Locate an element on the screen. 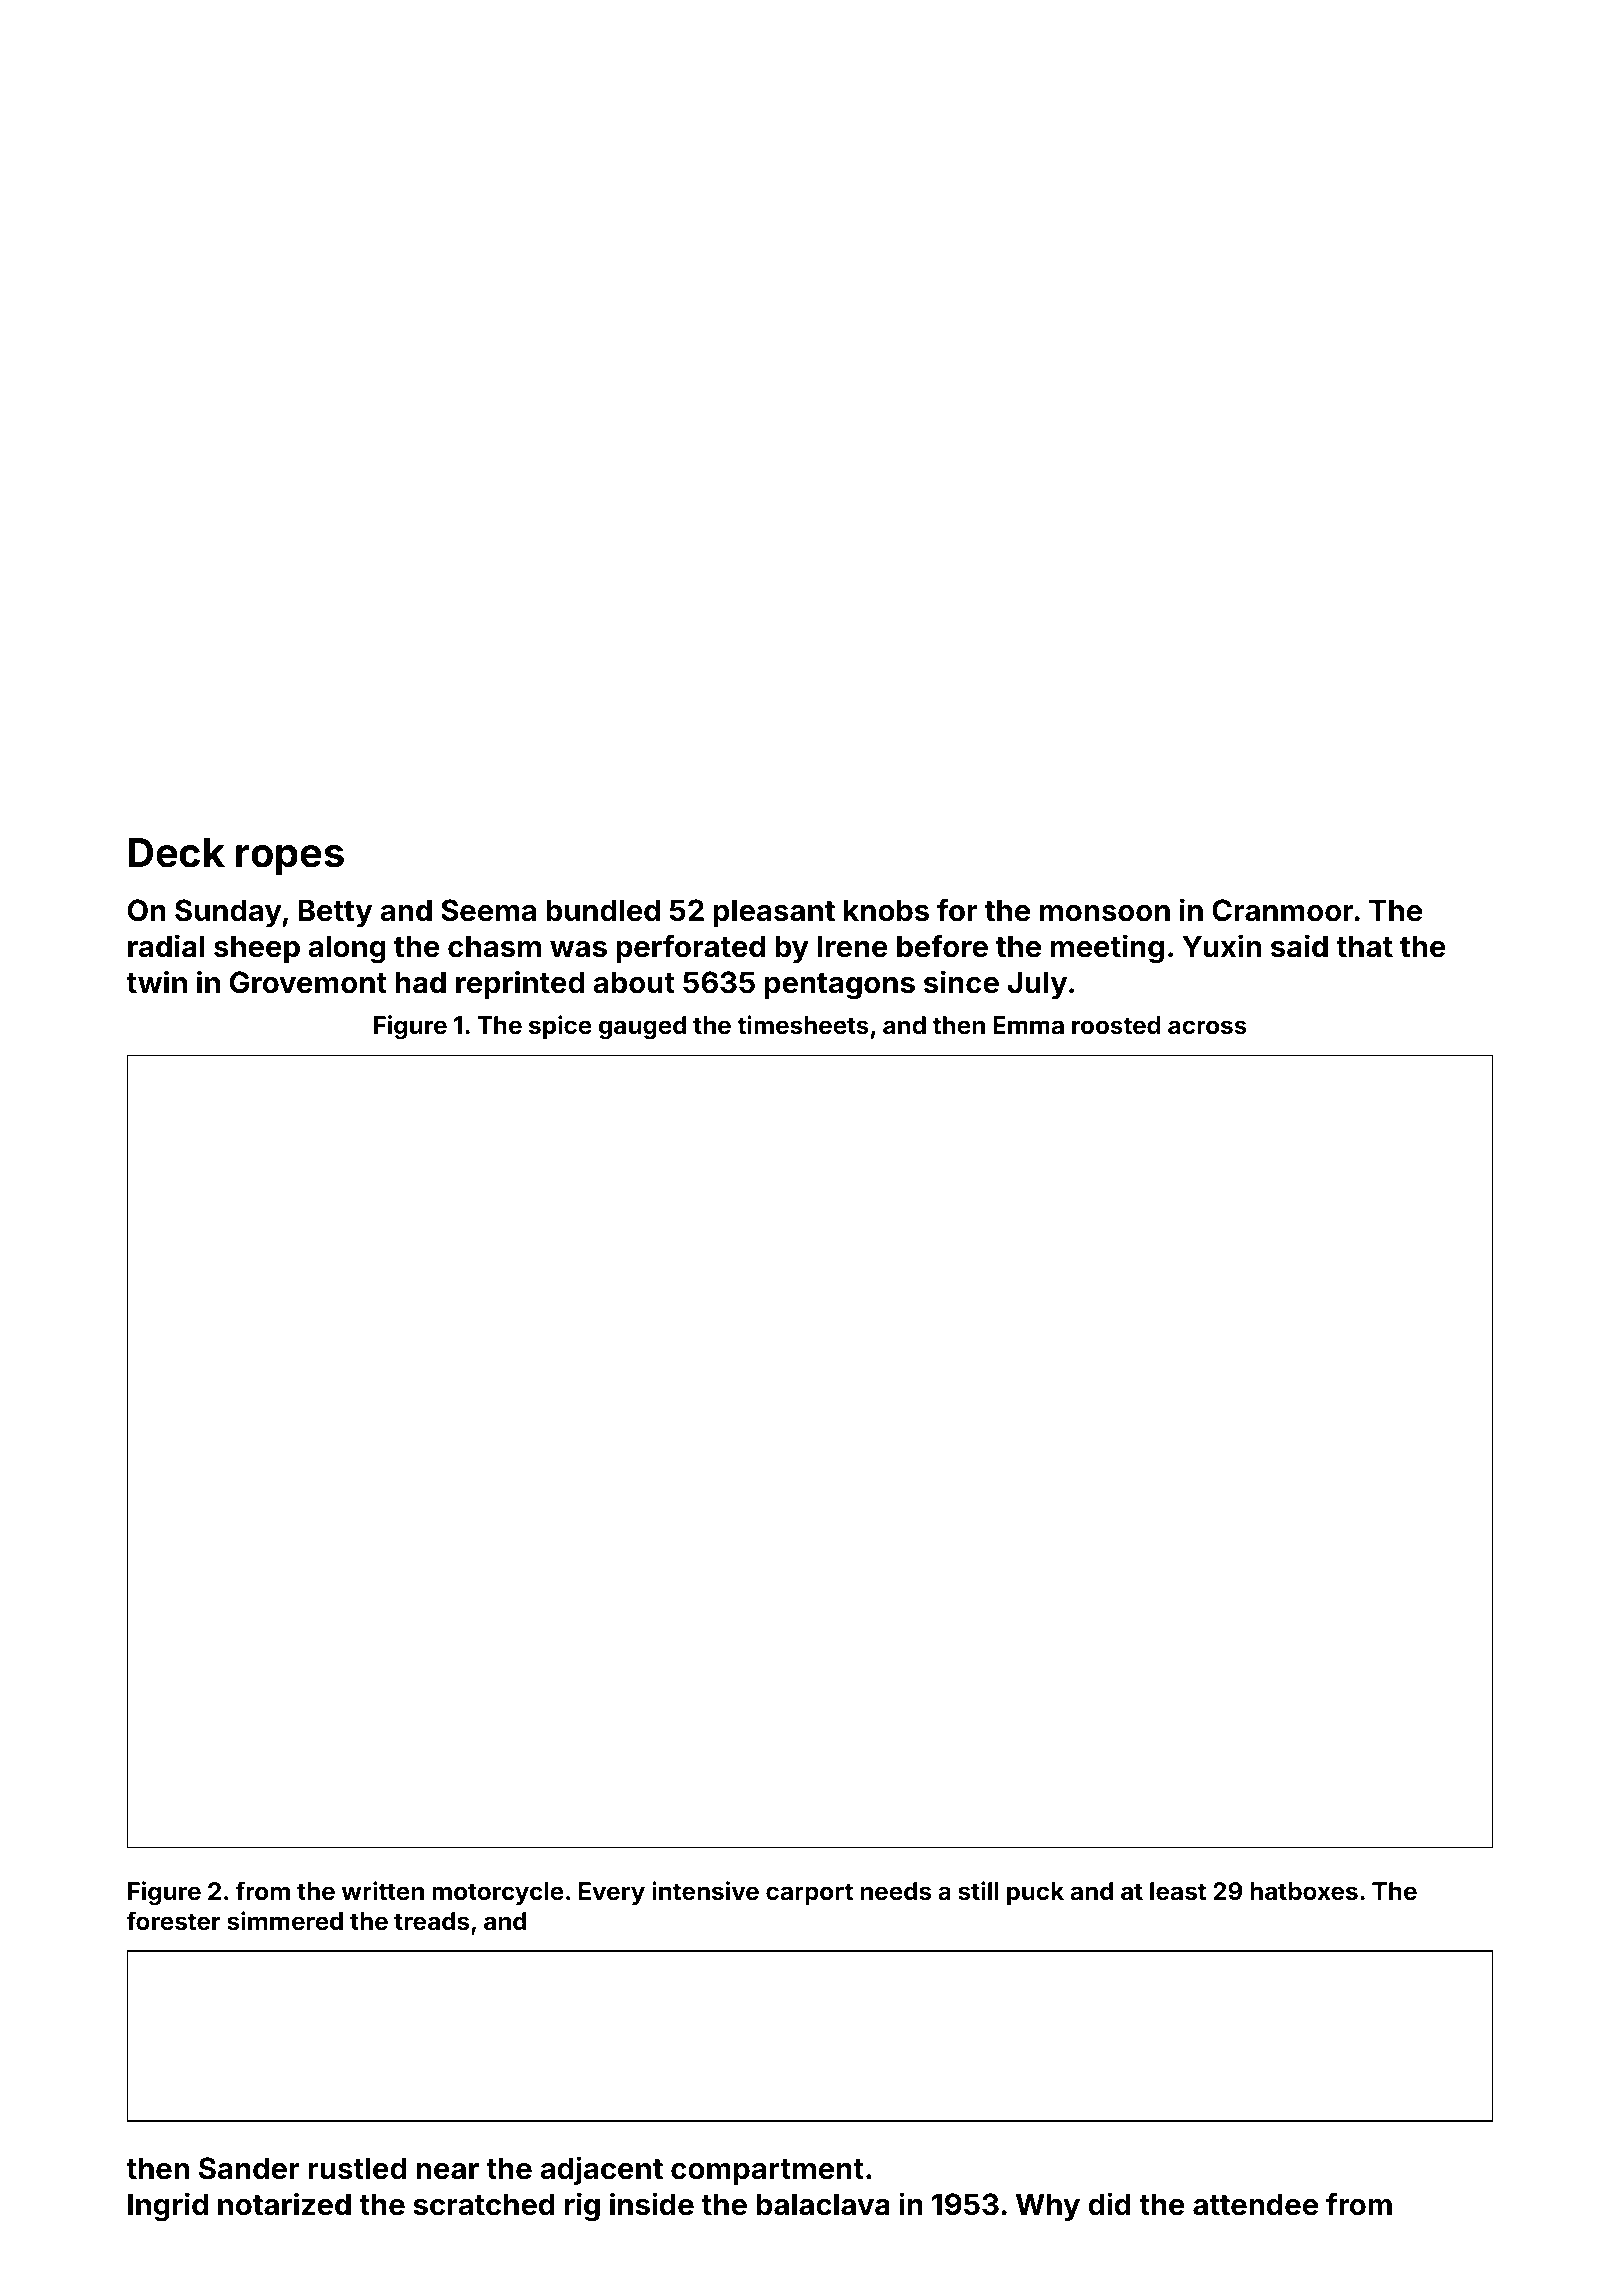 The width and height of the screenshot is (1620, 2292). written is located at coordinates (383, 1891).
